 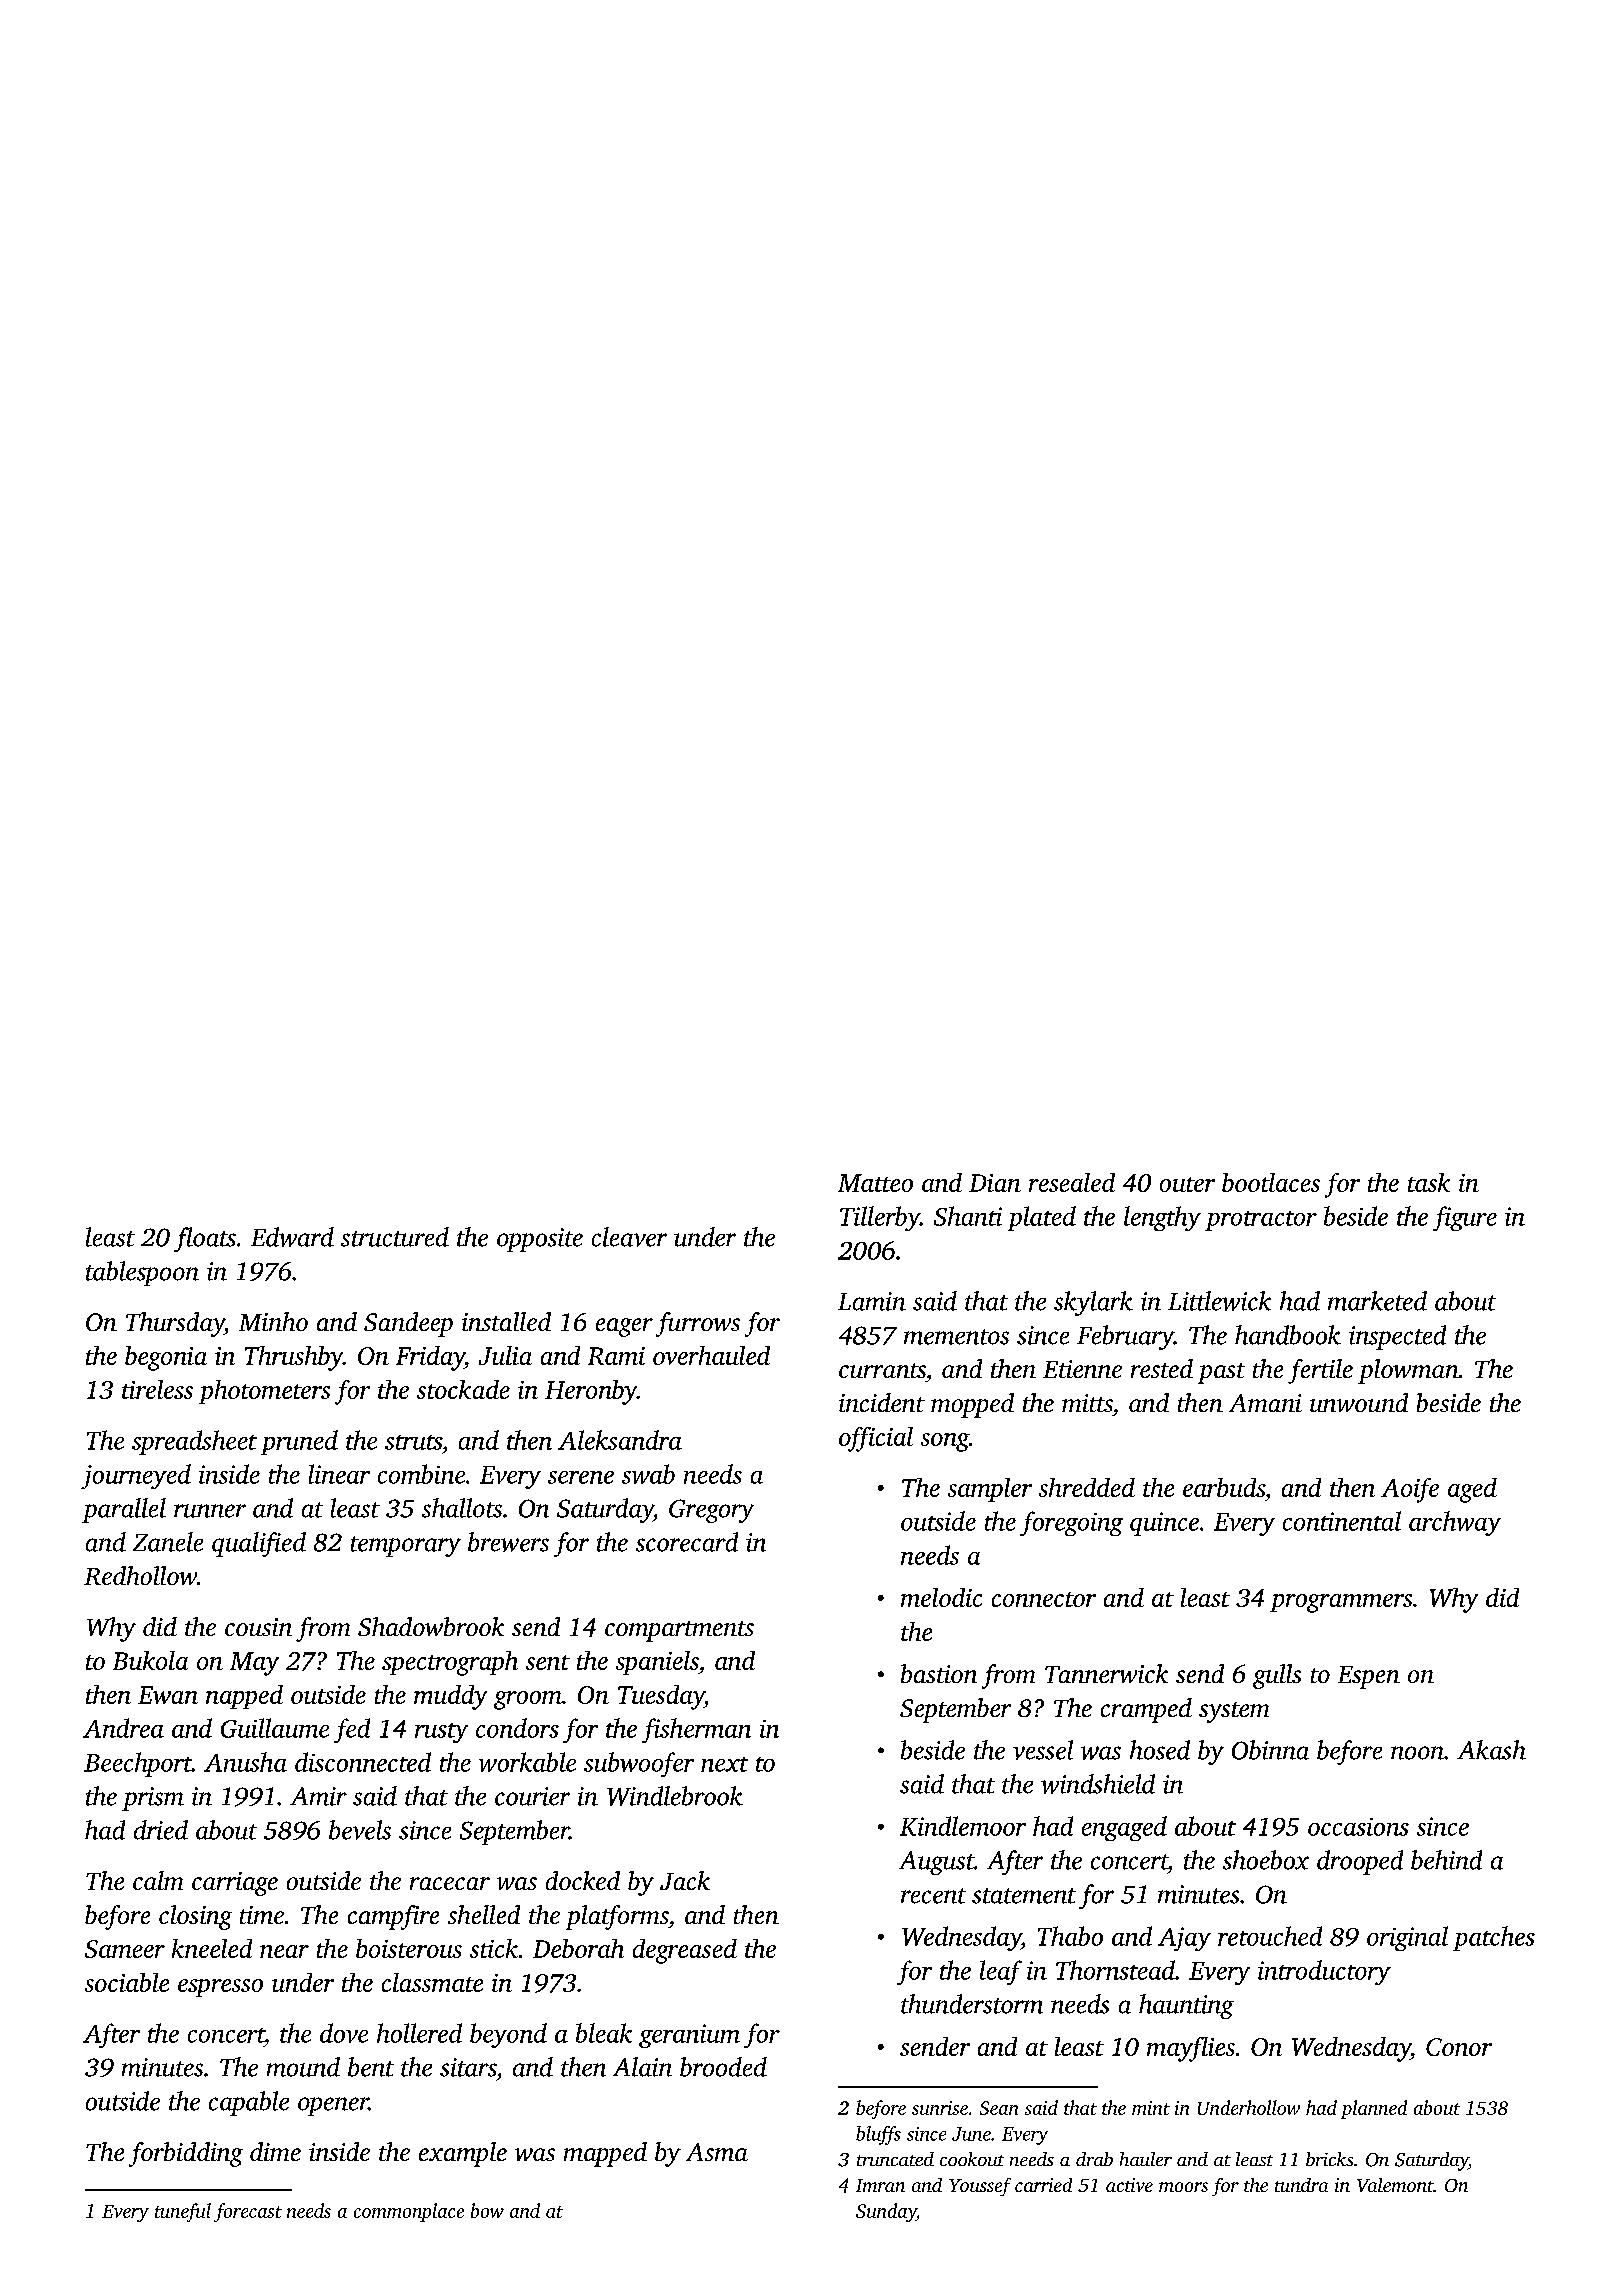 What do you see at coordinates (1270, 1936) in the screenshot?
I see `retouched` at bounding box center [1270, 1936].
